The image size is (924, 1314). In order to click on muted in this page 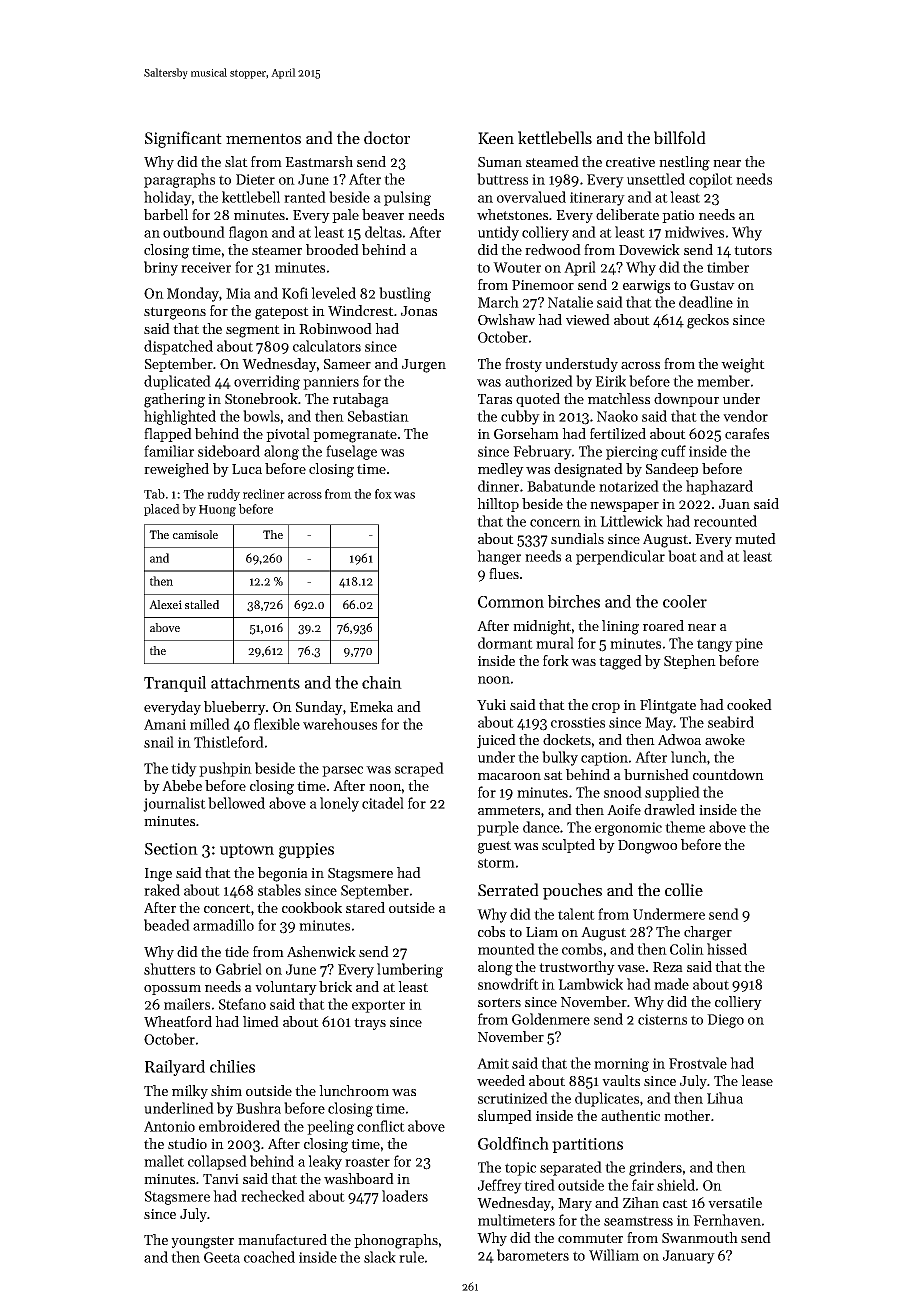, I will do `click(755, 538)`.
